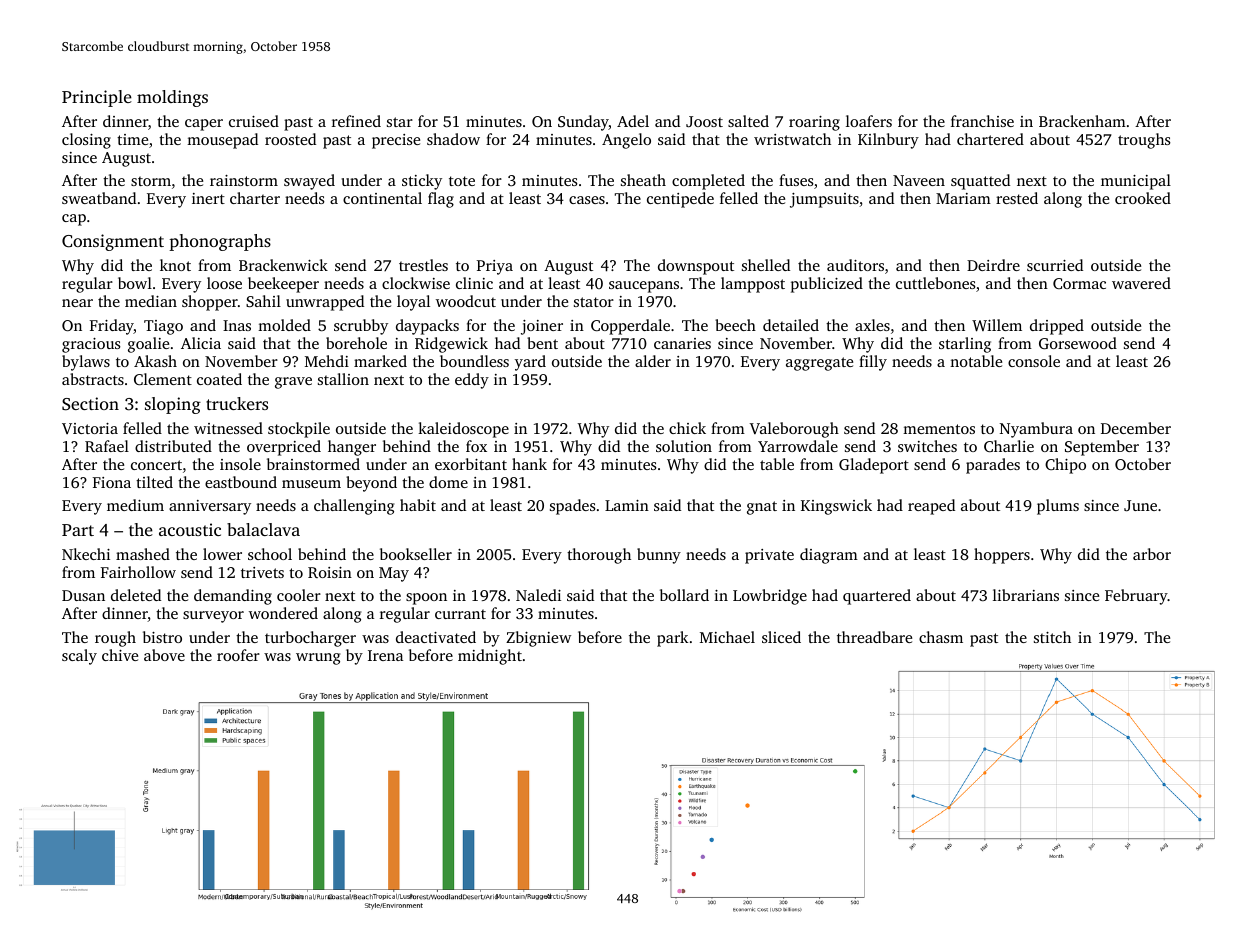 Image resolution: width=1233 pixels, height=952 pixels. What do you see at coordinates (99, 198) in the page?
I see `sweatband` at bounding box center [99, 198].
